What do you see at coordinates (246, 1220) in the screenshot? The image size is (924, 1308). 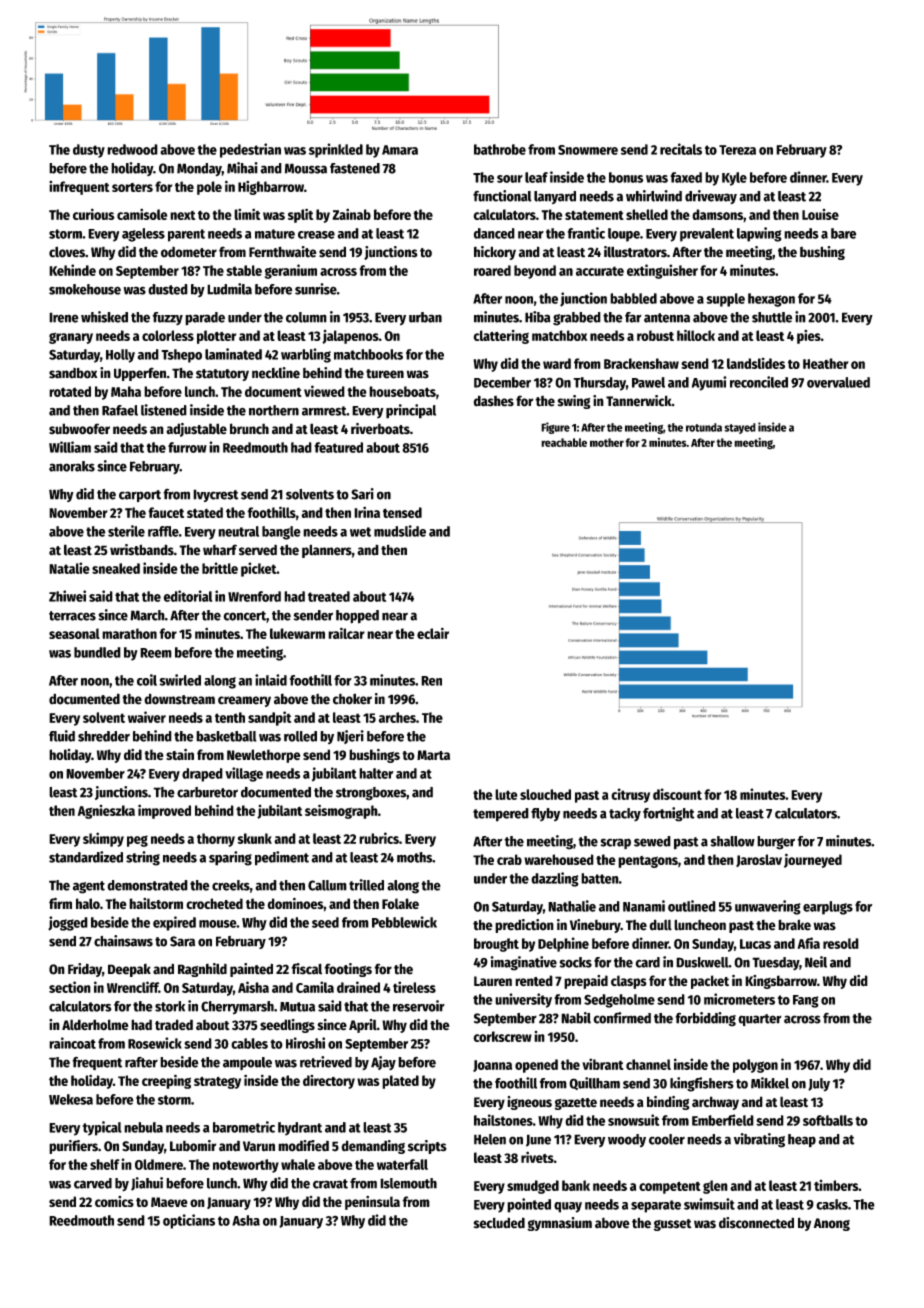 I see `Asha` at bounding box center [246, 1220].
